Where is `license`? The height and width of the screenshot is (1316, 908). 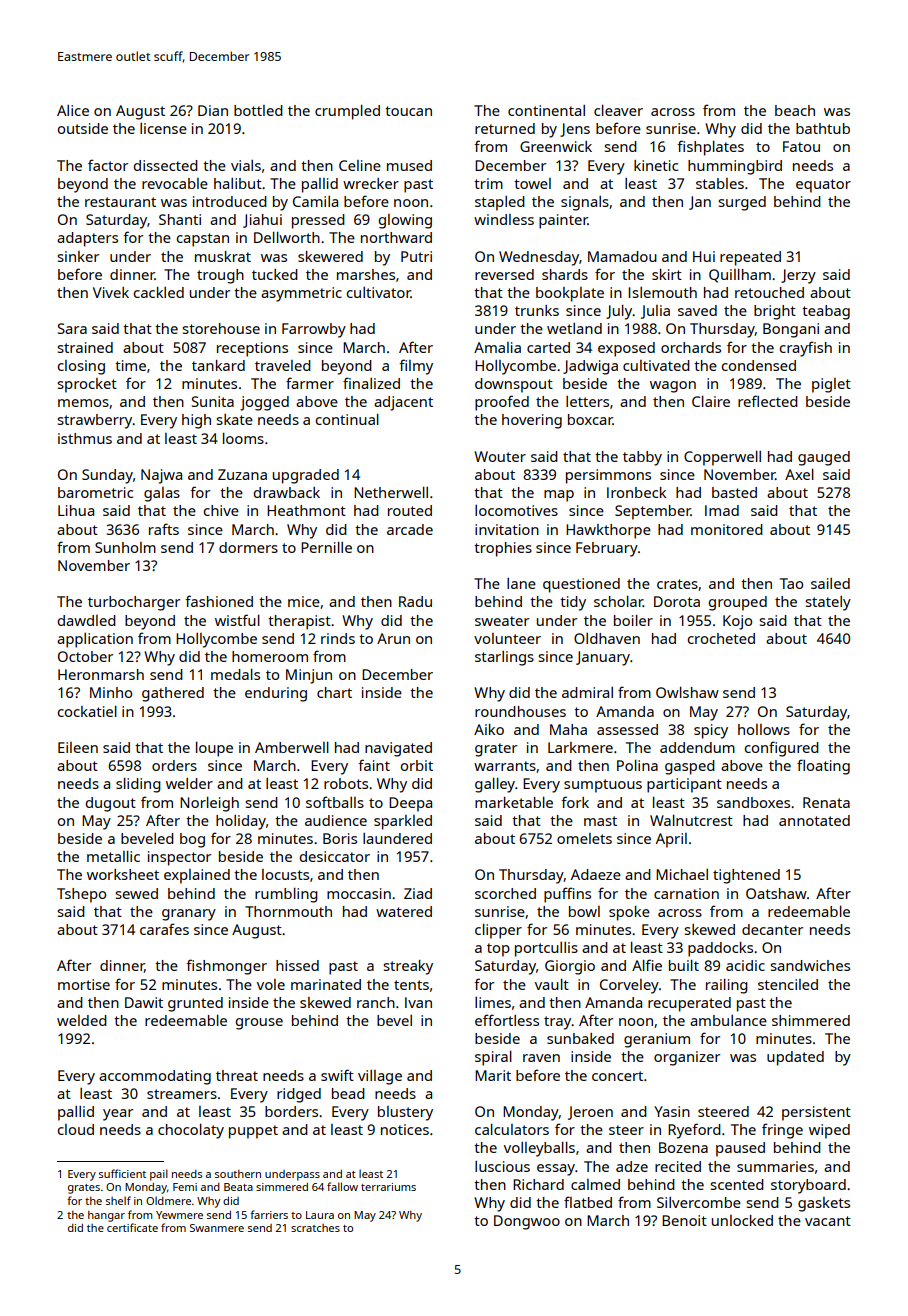
license is located at coordinates (163, 128).
